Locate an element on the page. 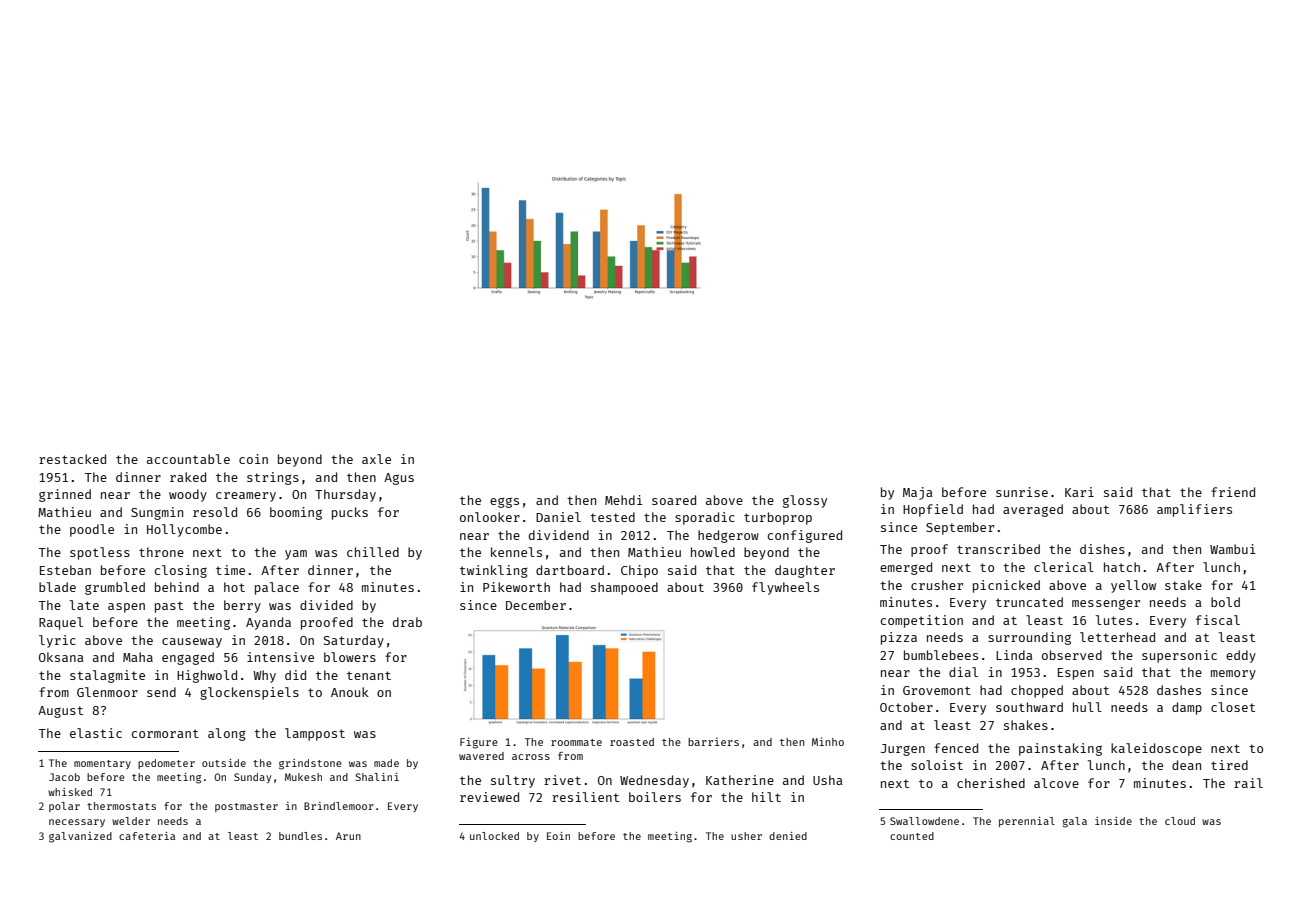 This page has height=924, width=1308. axle is located at coordinates (376, 459).
